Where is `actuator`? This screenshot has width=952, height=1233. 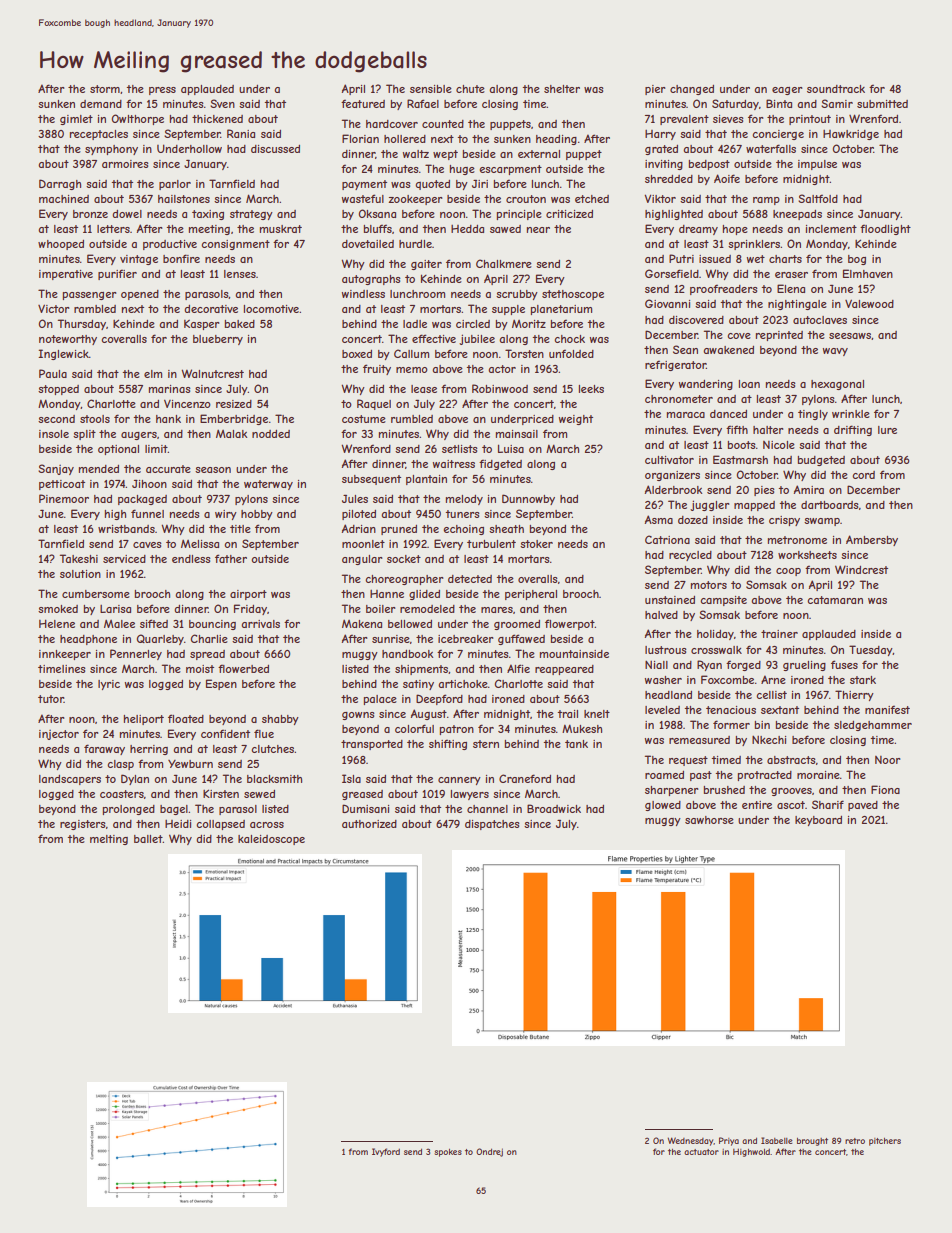 actuator is located at coordinates (701, 1152).
